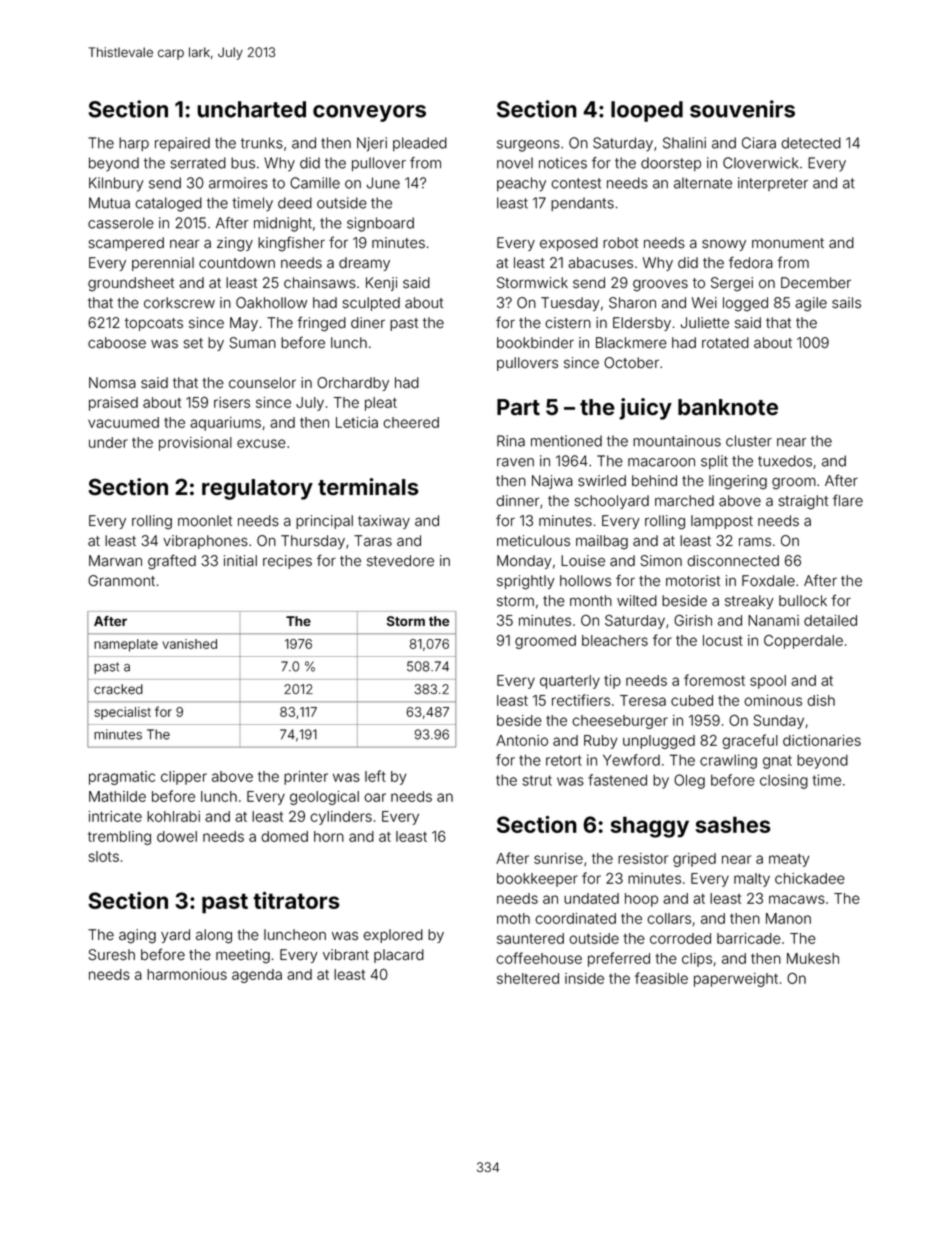  What do you see at coordinates (122, 713) in the document?
I see `specialist` at bounding box center [122, 713].
